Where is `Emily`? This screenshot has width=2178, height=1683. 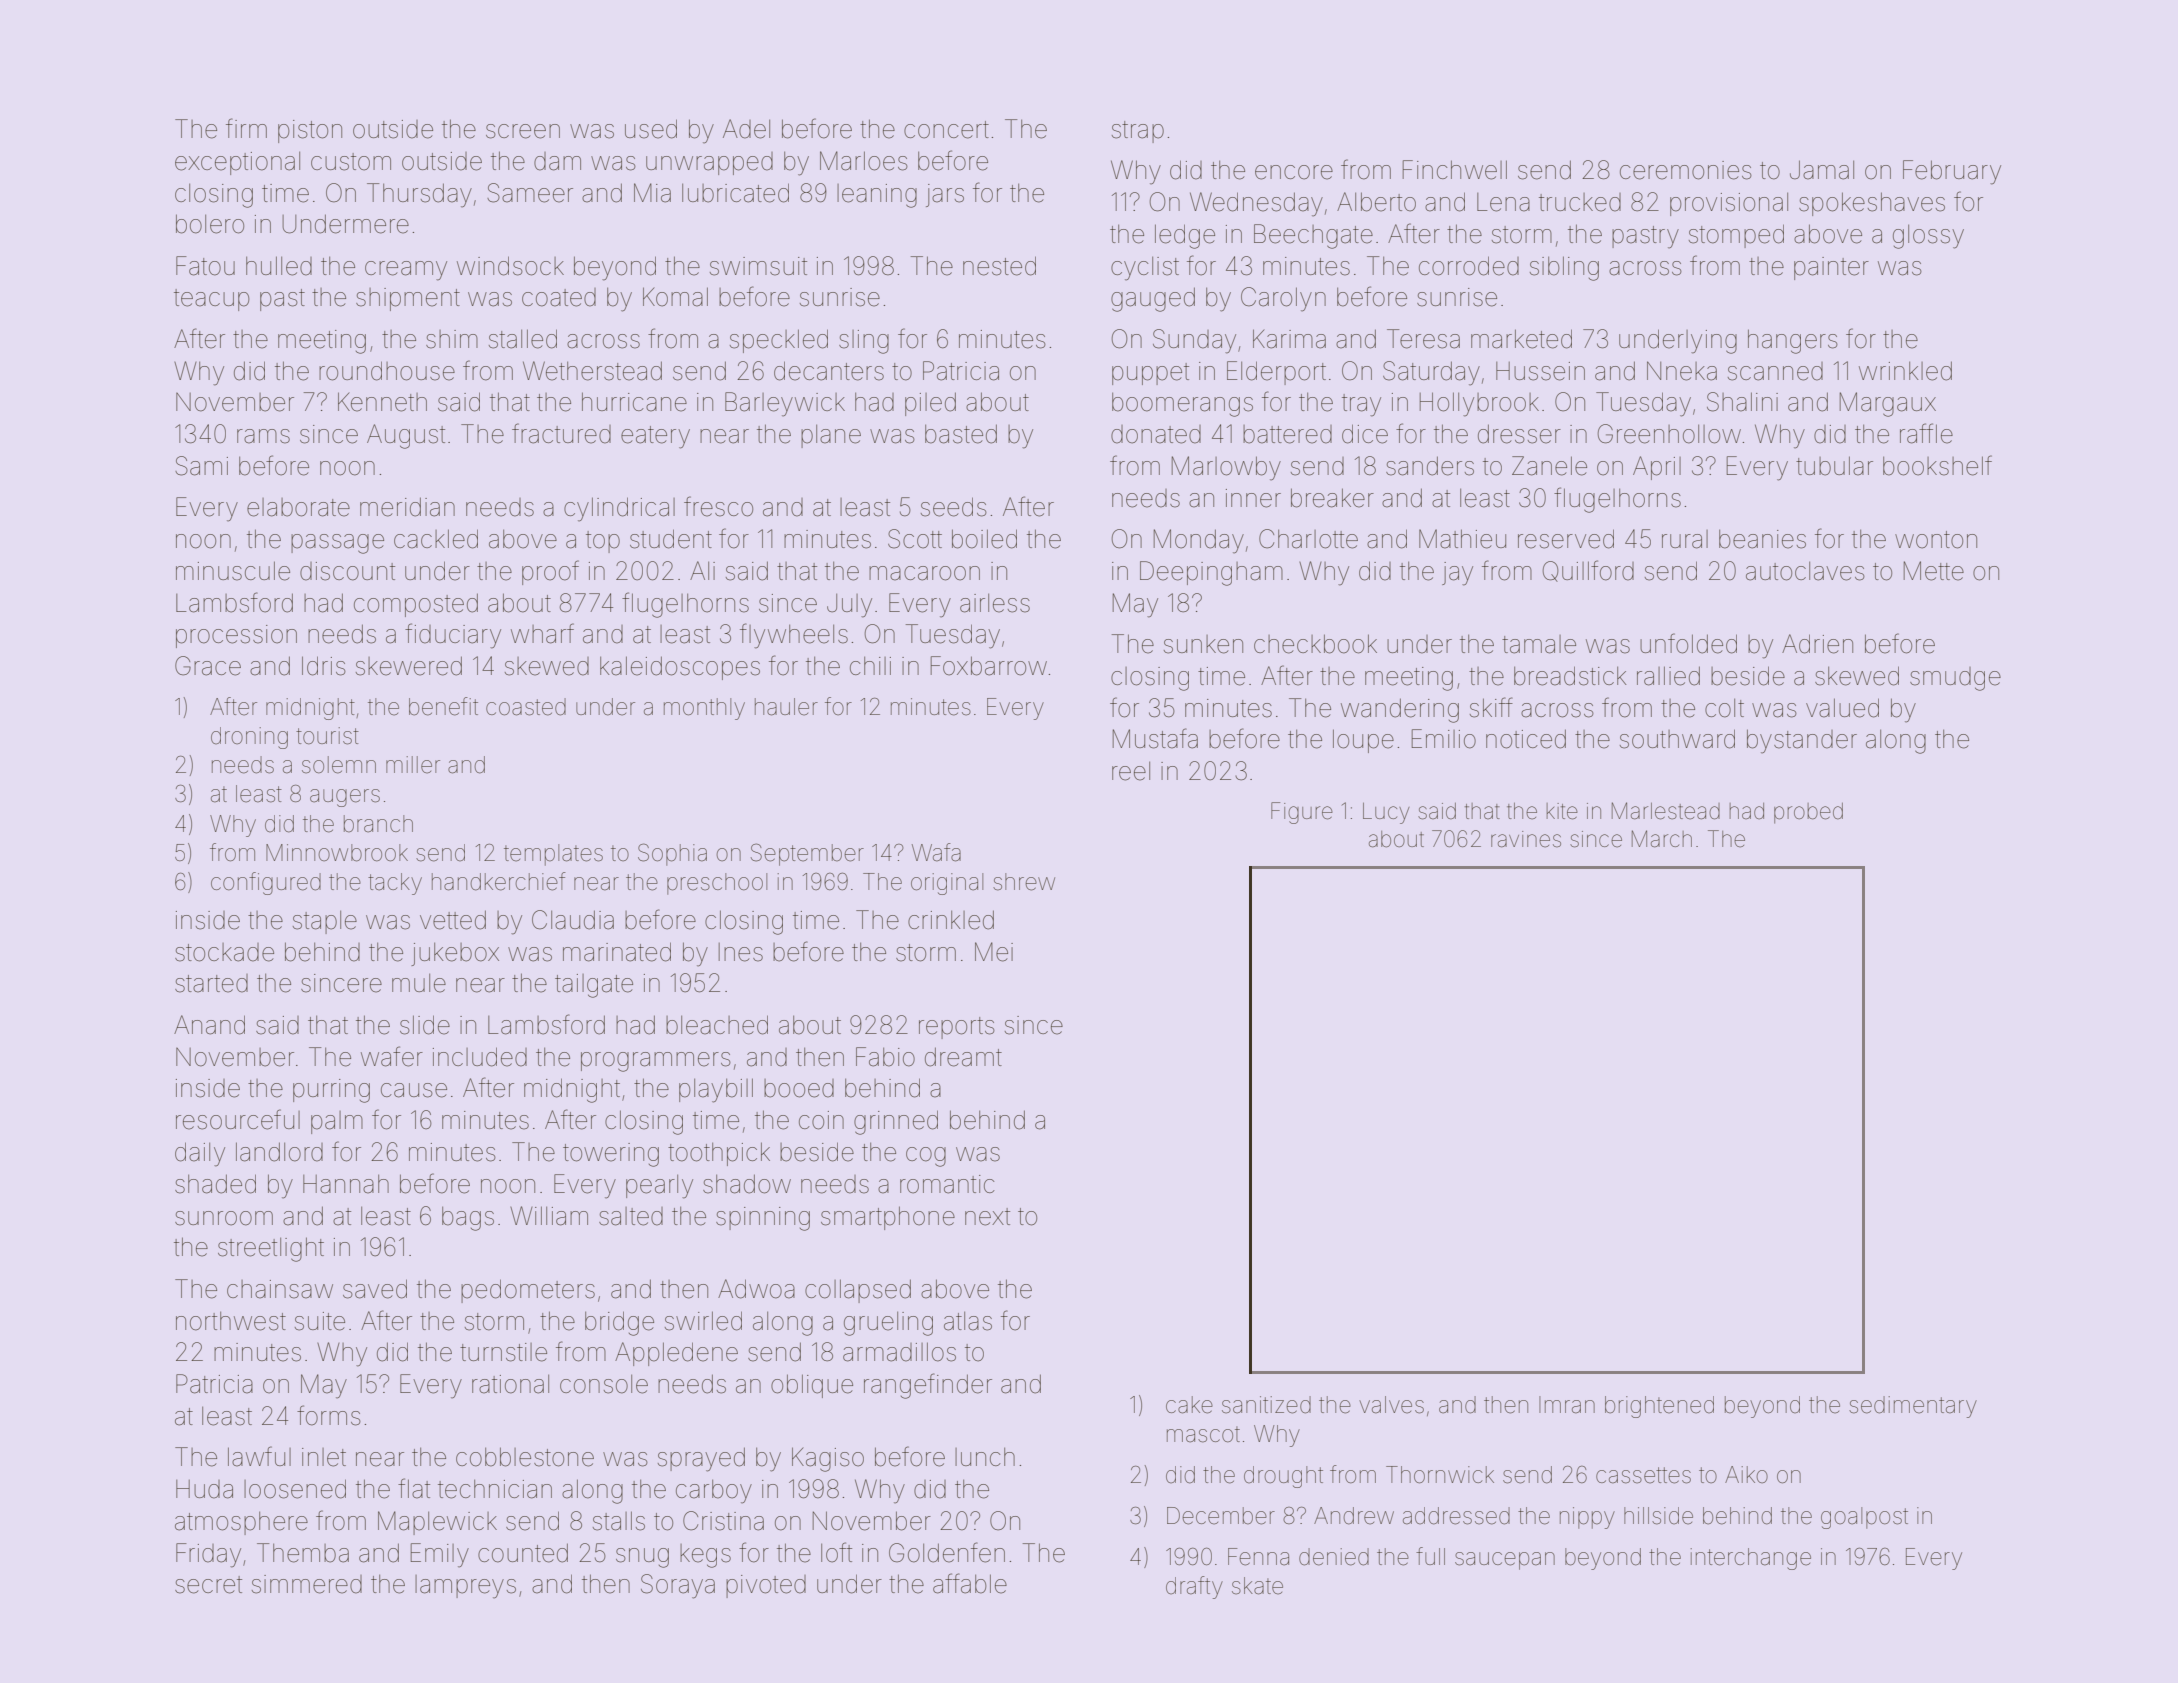
Emily is located at coordinates (440, 1555).
